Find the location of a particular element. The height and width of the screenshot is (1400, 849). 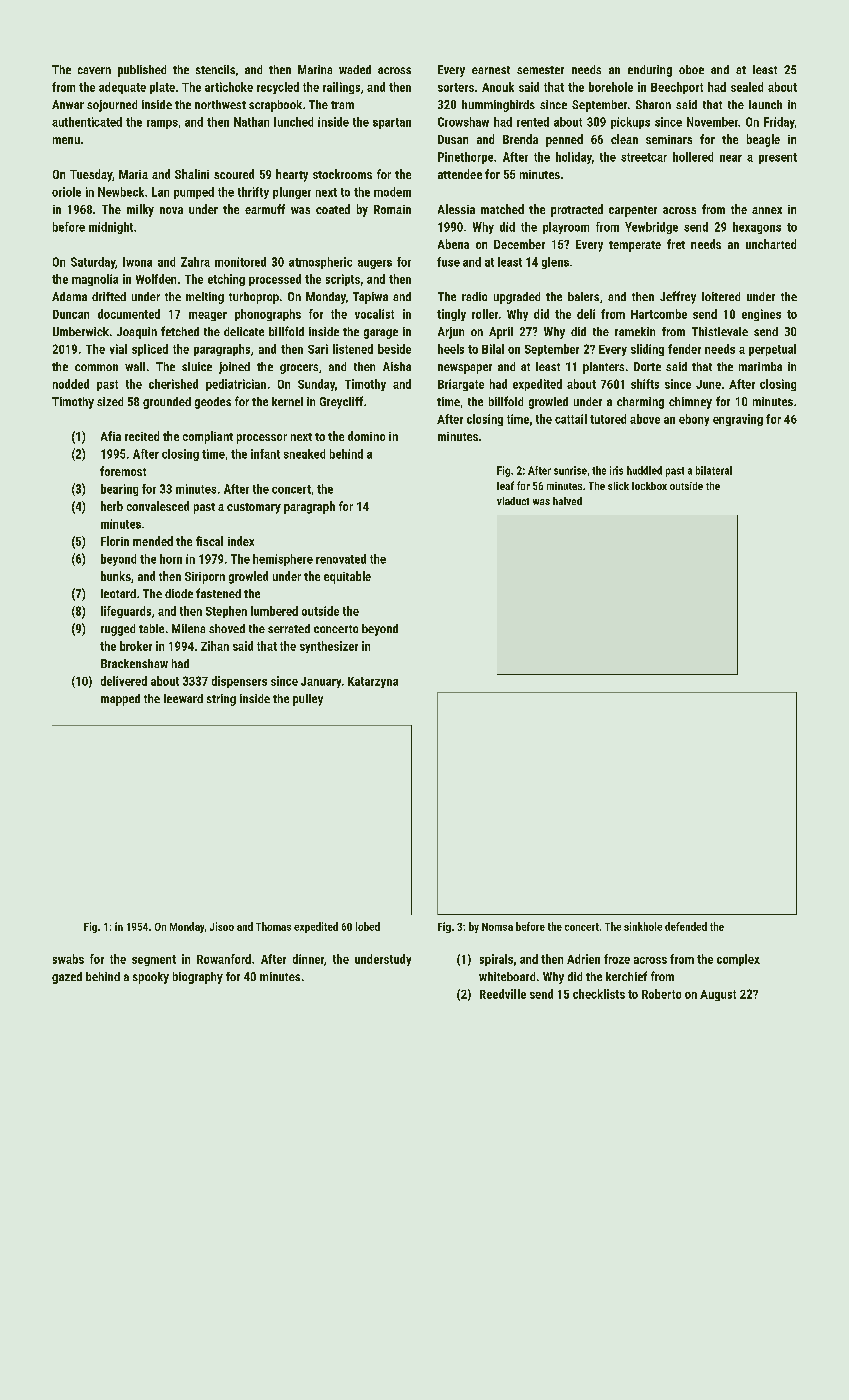

synthesizer is located at coordinates (329, 647).
